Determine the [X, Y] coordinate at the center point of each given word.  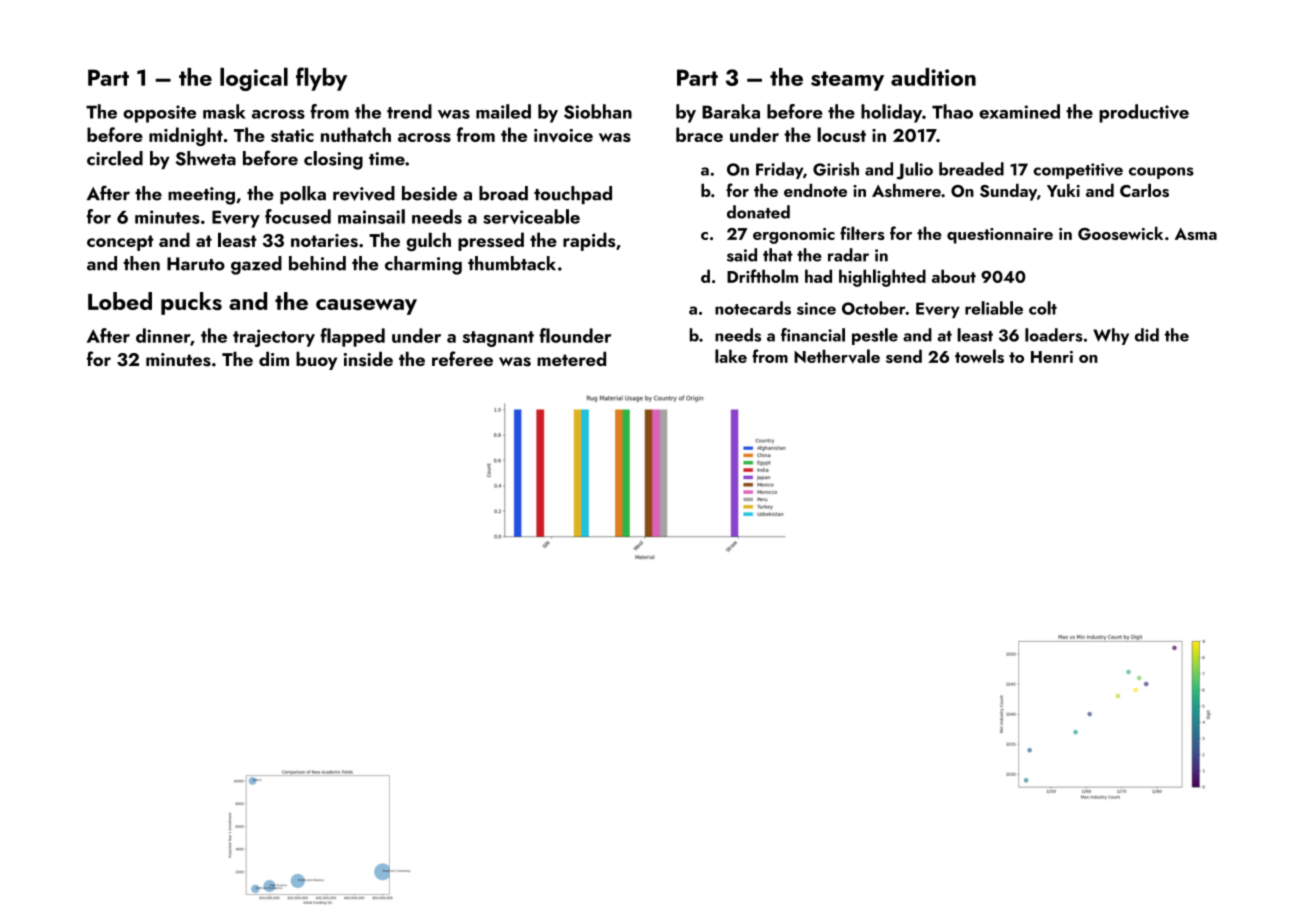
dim [274, 359]
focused [298, 216]
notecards [753, 308]
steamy [847, 81]
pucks [191, 303]
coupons [1161, 173]
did [1147, 335]
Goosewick [1120, 233]
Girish [836, 169]
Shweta [206, 158]
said [742, 255]
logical [254, 79]
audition [933, 77]
